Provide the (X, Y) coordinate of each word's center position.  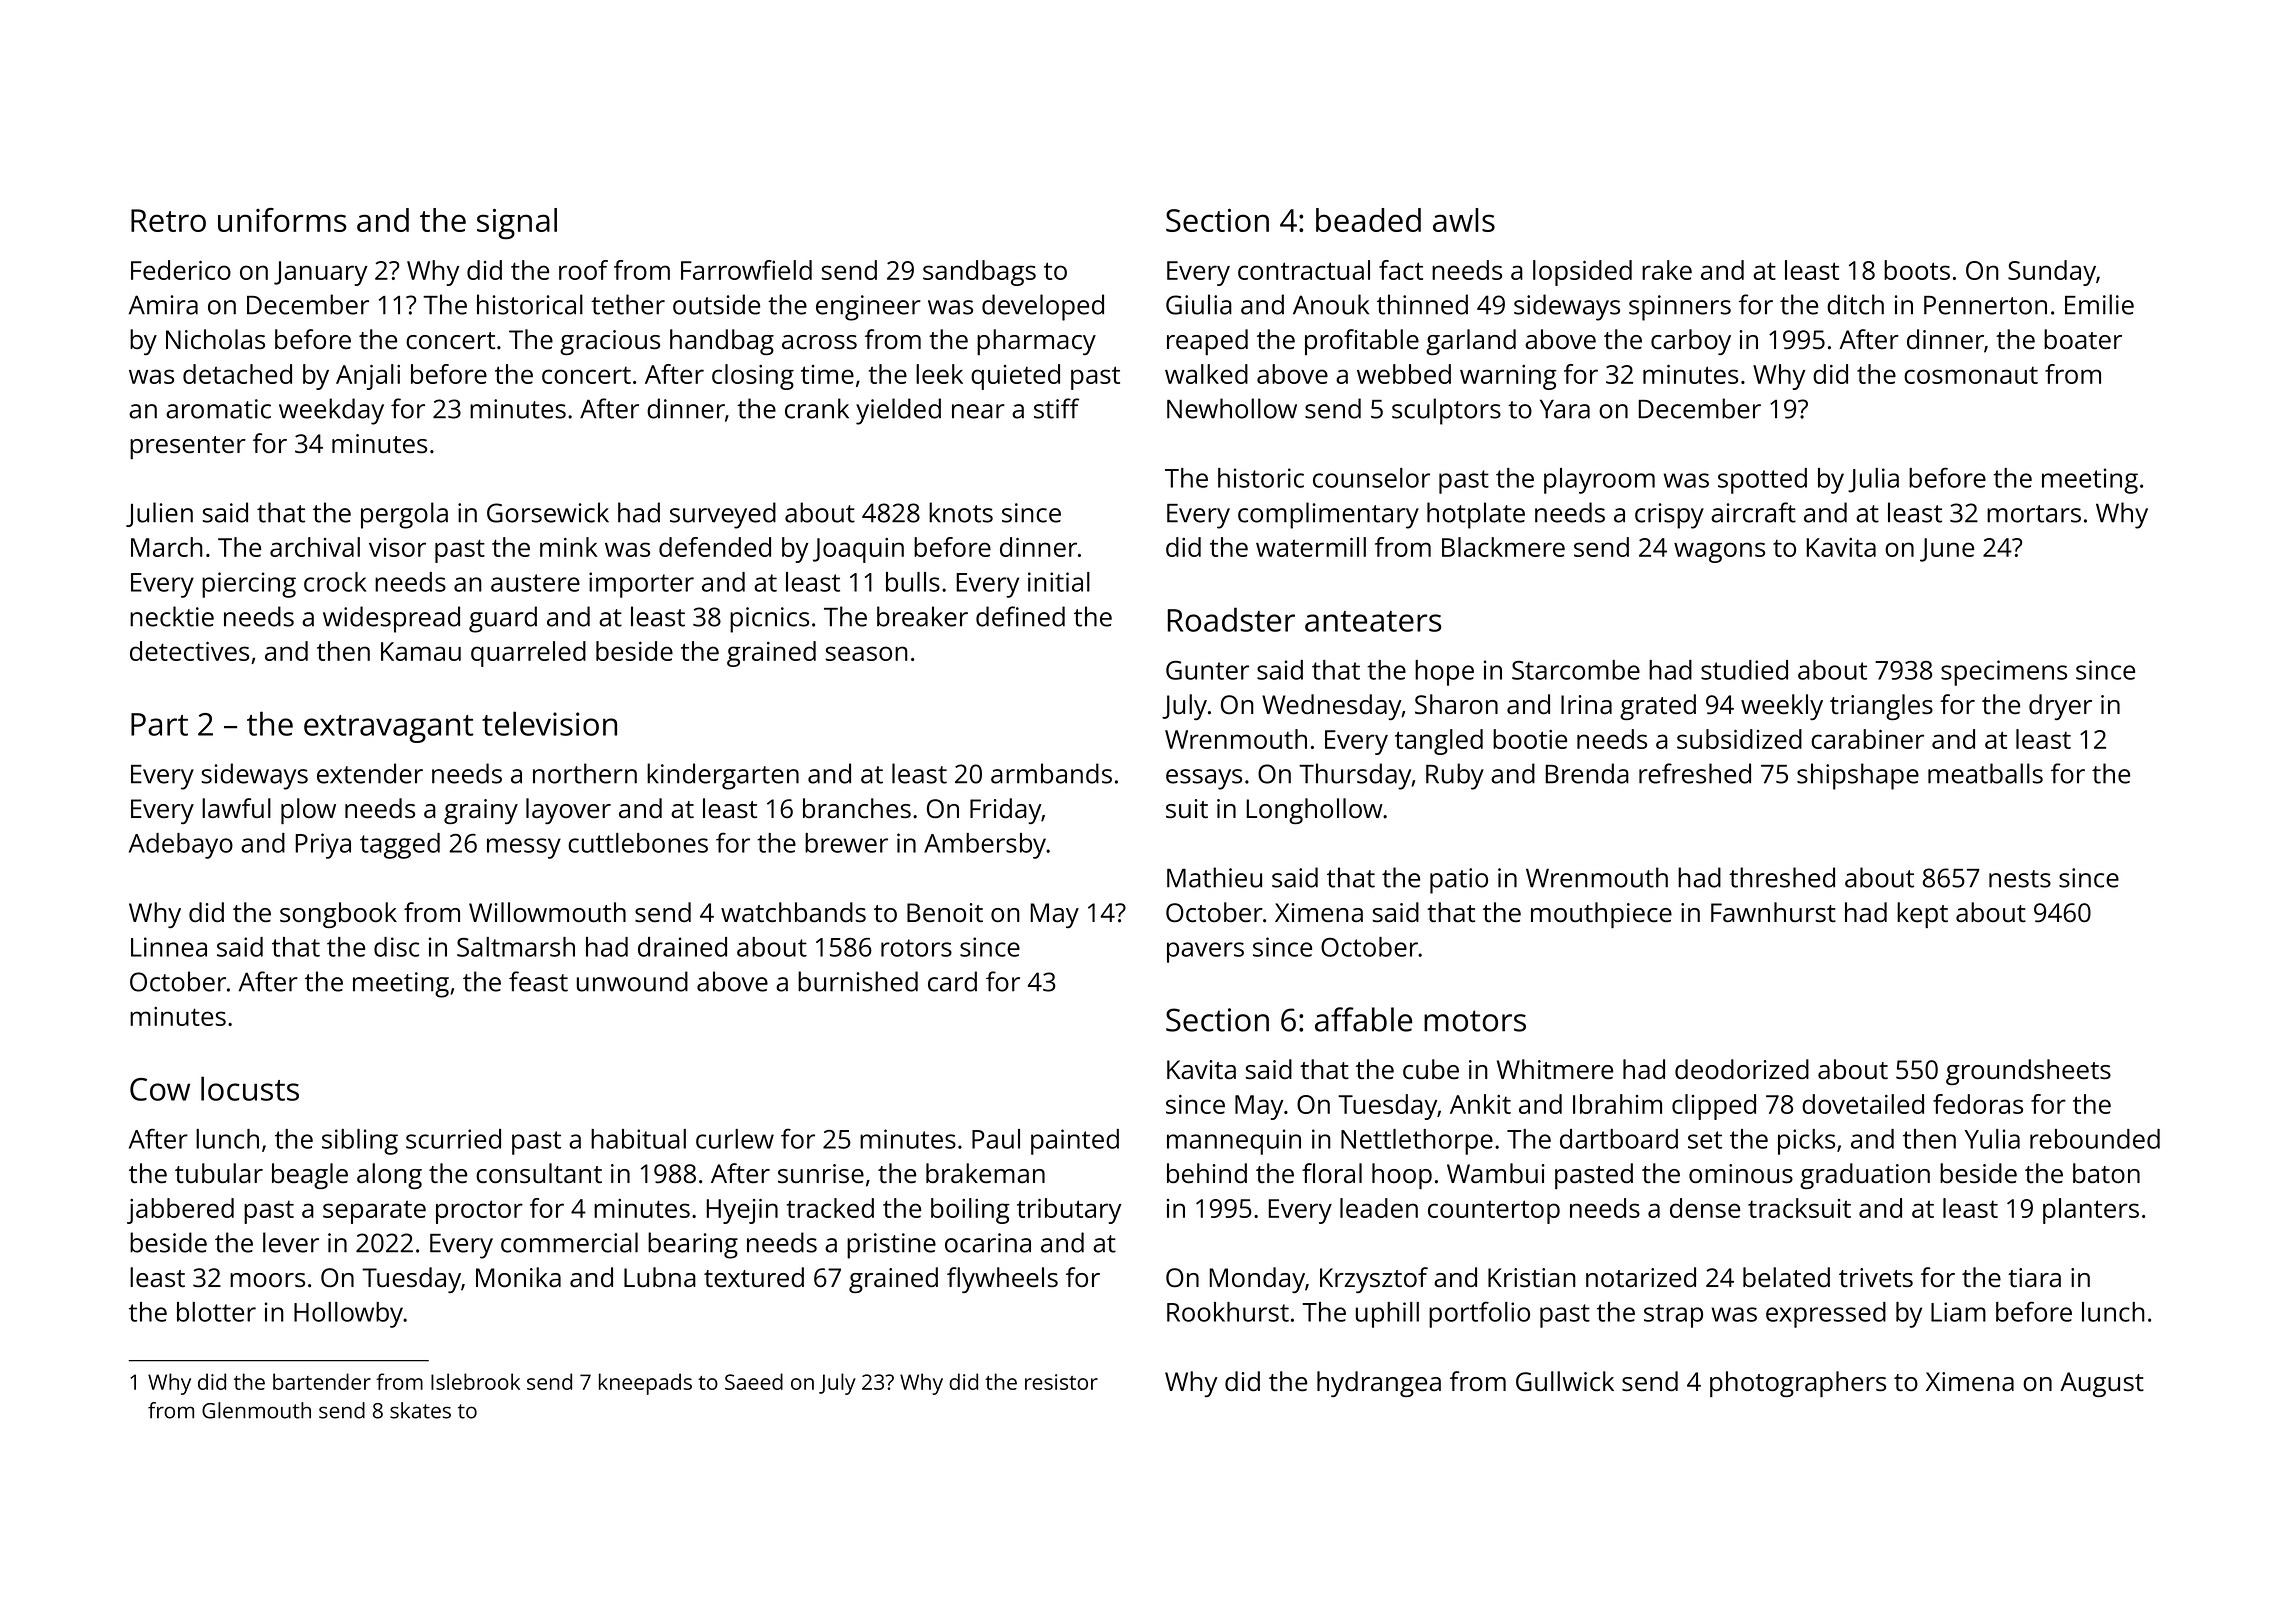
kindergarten (723, 776)
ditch (1855, 304)
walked (1206, 374)
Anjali (368, 377)
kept (1922, 915)
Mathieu (1214, 877)
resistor (1061, 1382)
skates (420, 1410)
